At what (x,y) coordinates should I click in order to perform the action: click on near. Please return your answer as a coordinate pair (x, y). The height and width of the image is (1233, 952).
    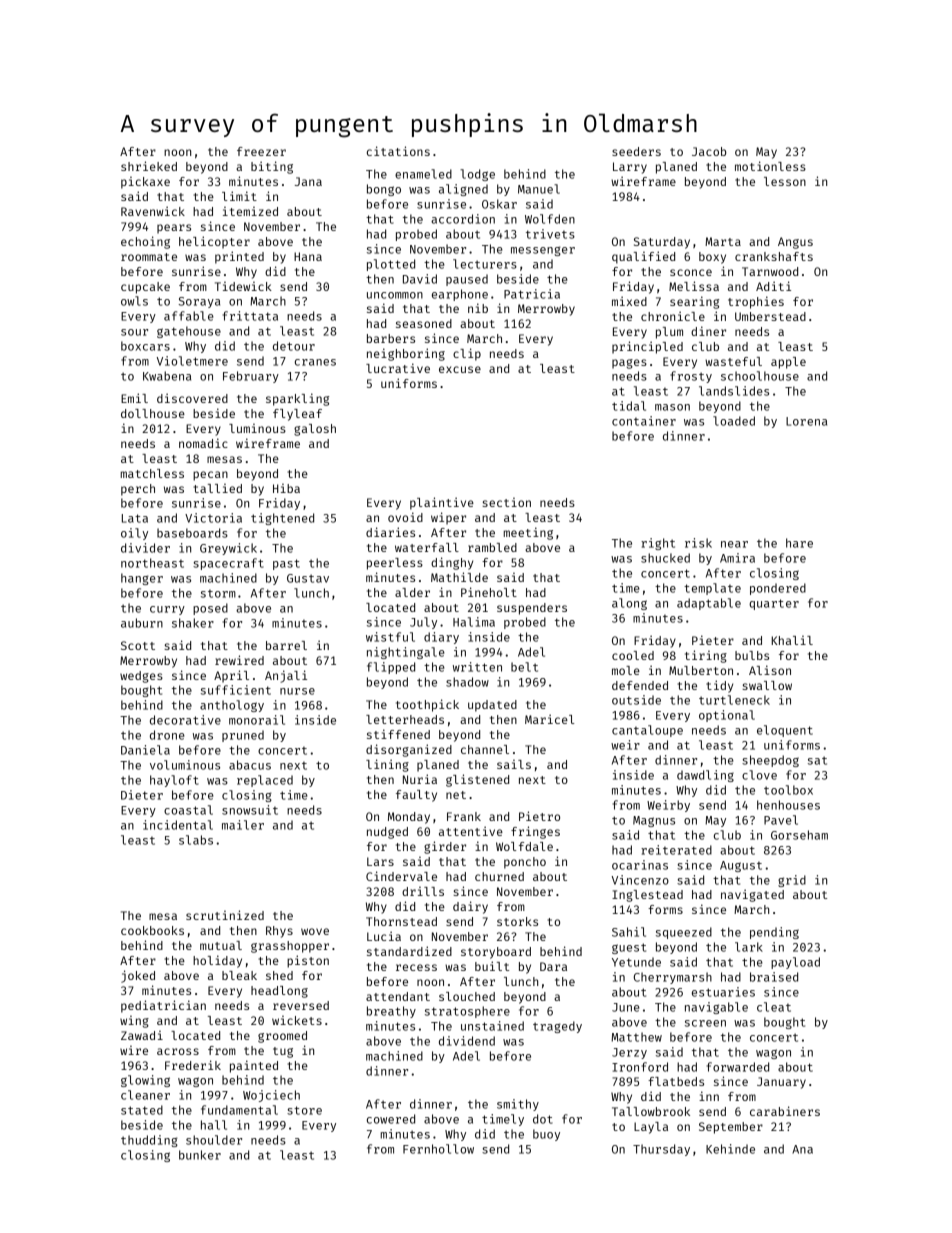
    Looking at the image, I should click on (734, 544).
